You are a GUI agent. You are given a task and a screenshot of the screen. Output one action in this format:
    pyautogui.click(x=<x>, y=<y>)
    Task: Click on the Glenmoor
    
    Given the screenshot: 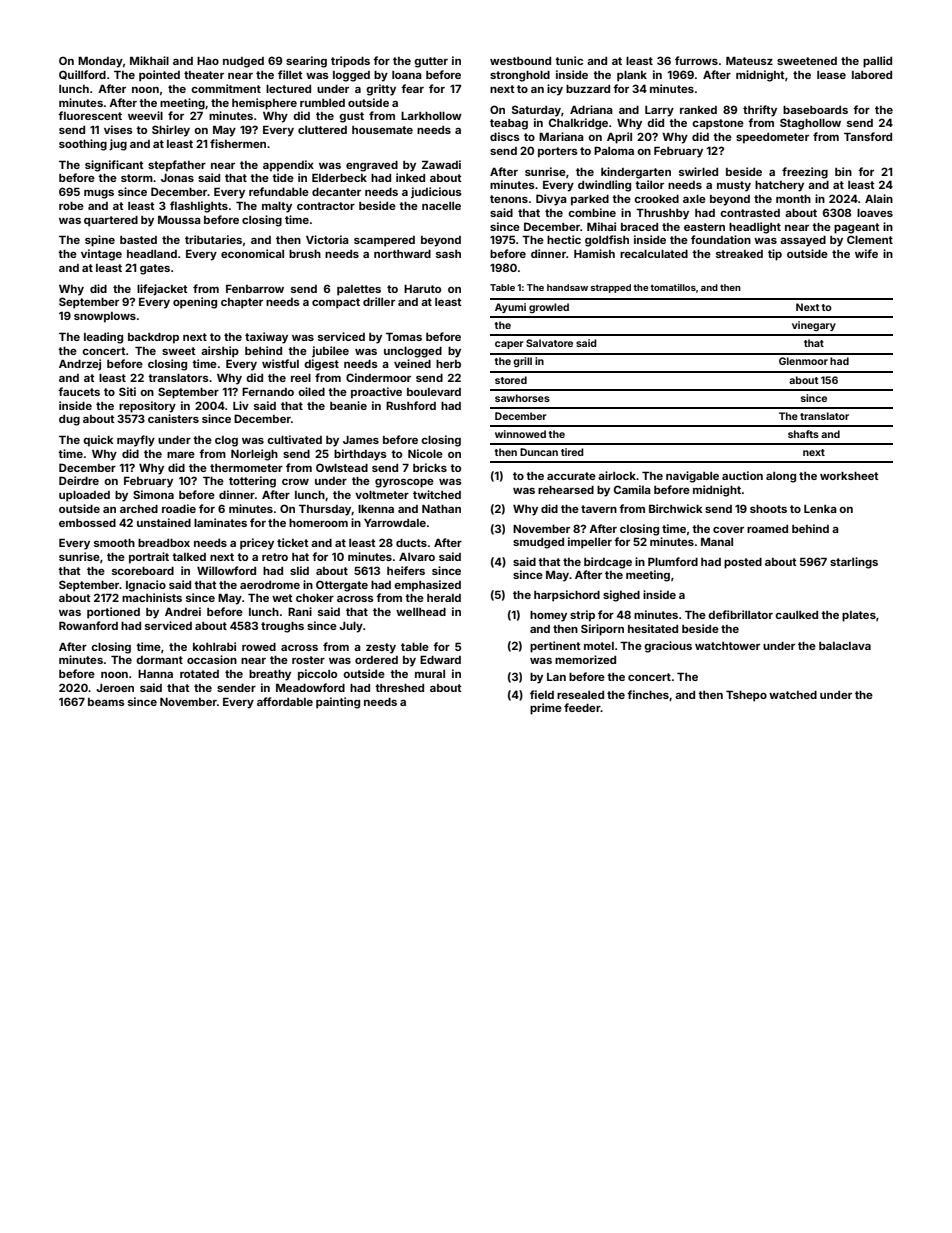 What is the action you would take?
    pyautogui.click(x=803, y=361)
